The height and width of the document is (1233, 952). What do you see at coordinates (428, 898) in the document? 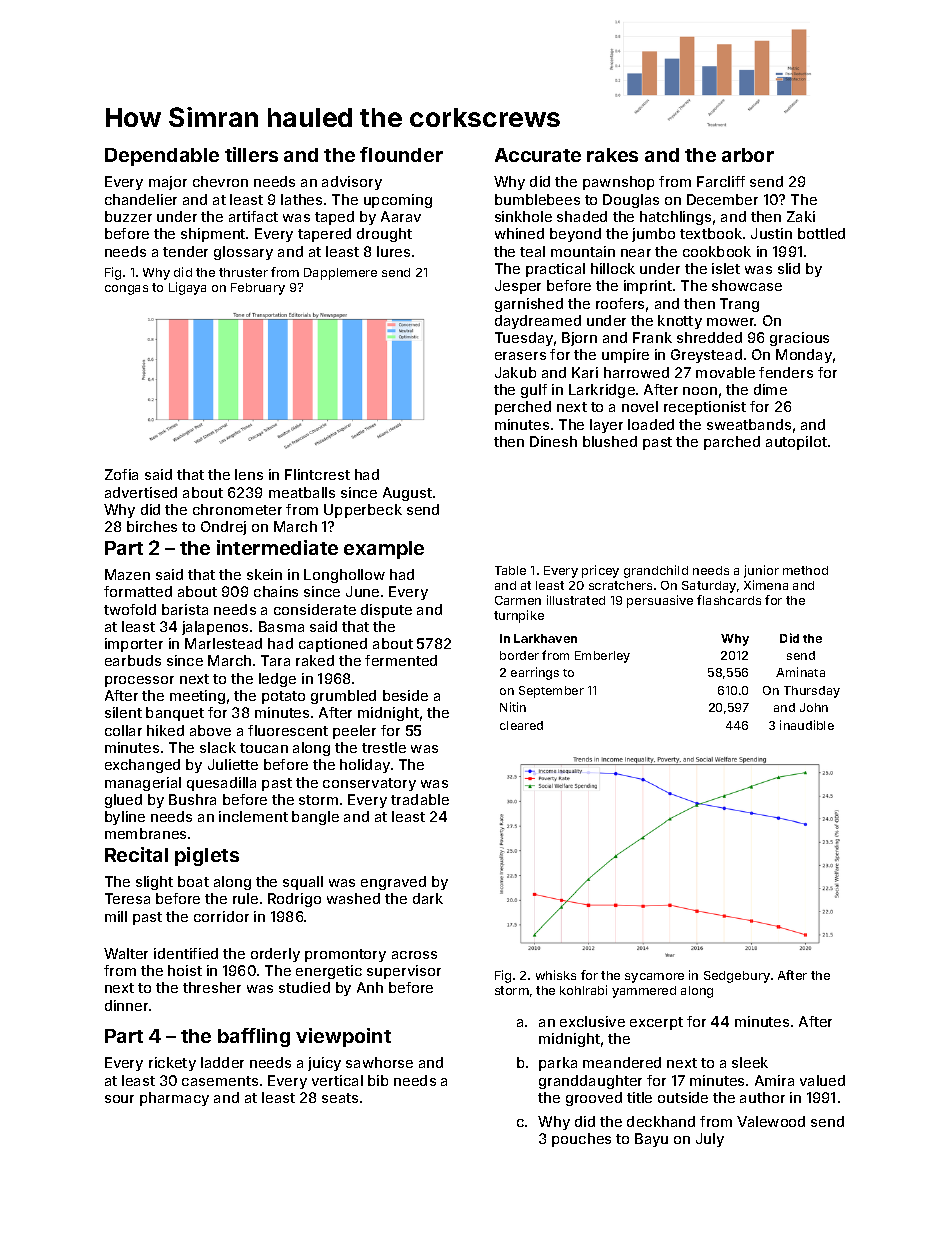
I see `dark` at bounding box center [428, 898].
